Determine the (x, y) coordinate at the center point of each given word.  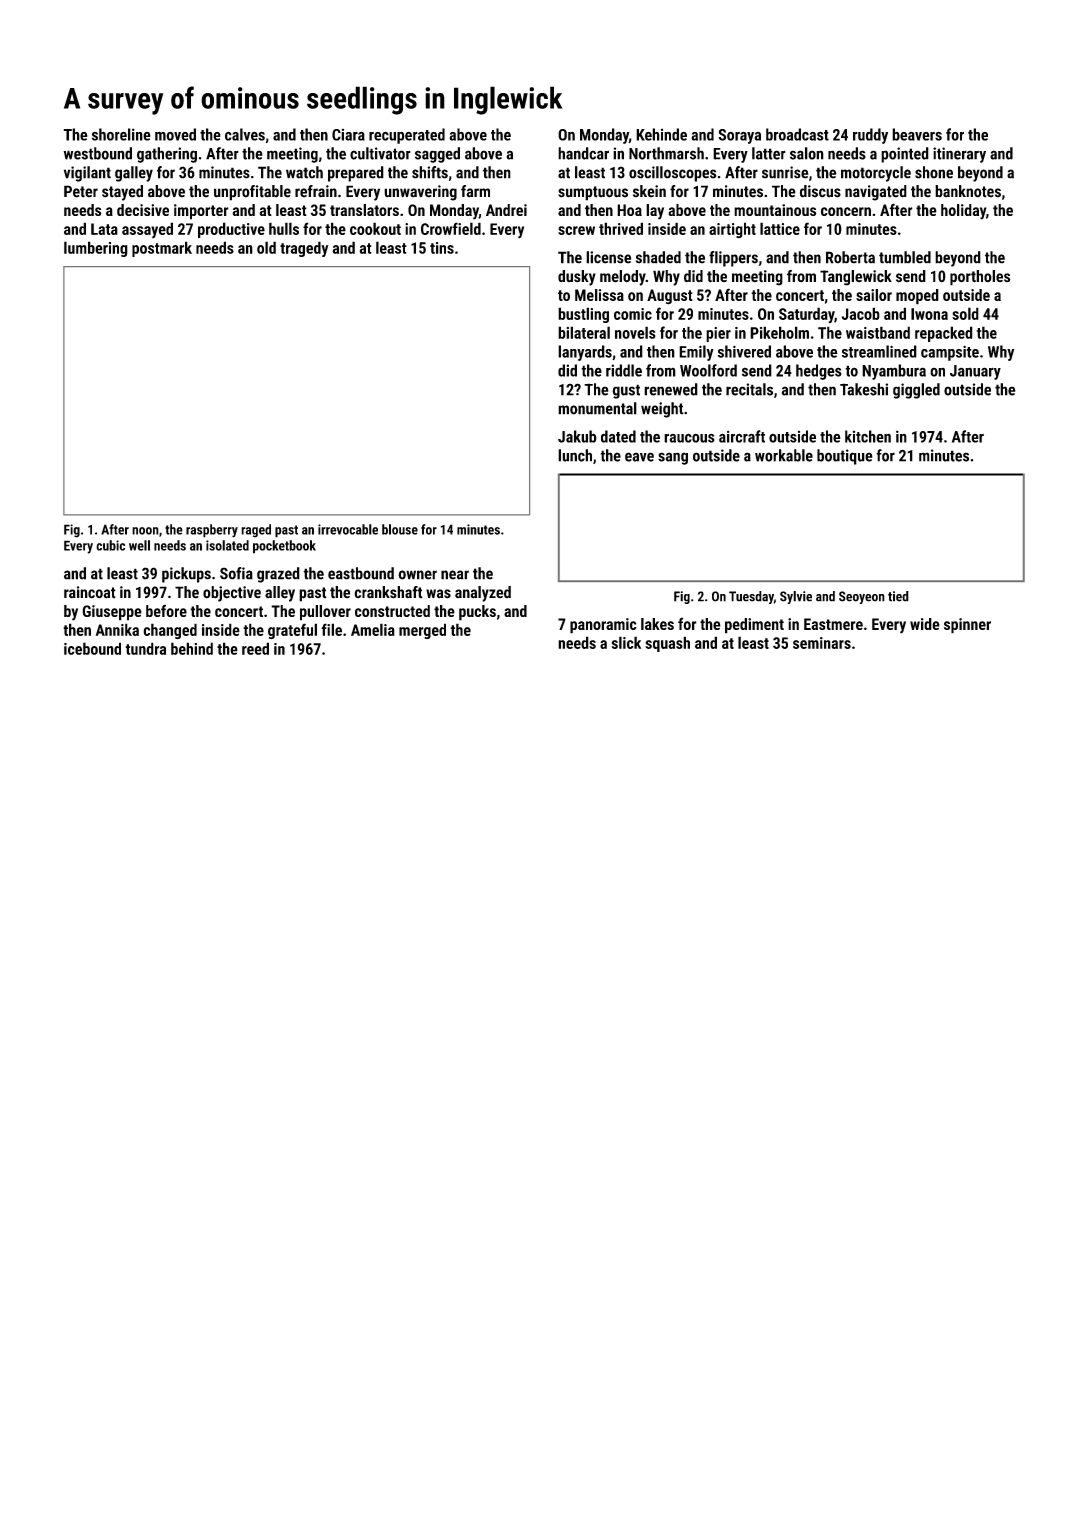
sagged (437, 155)
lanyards (585, 353)
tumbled (905, 257)
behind (192, 648)
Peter (81, 191)
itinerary (959, 155)
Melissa (599, 295)
